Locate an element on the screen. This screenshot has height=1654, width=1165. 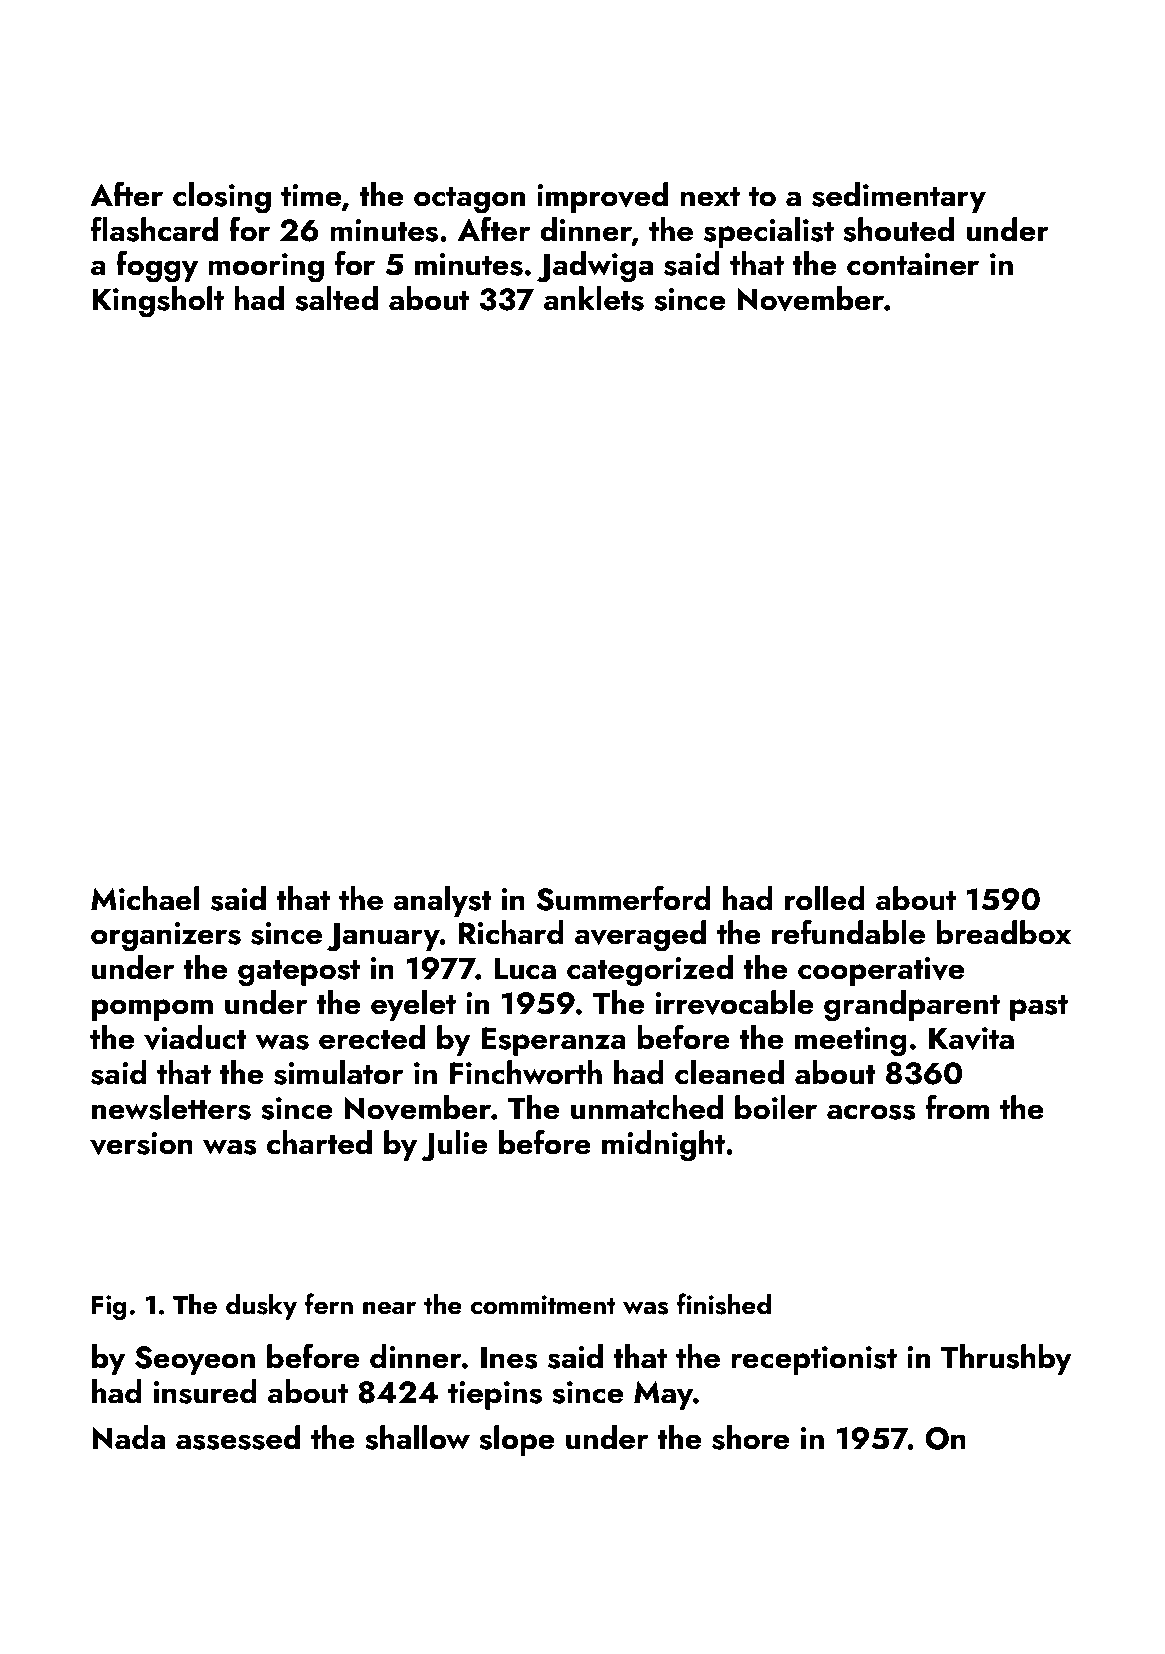
Seoyeon is located at coordinates (195, 1360).
